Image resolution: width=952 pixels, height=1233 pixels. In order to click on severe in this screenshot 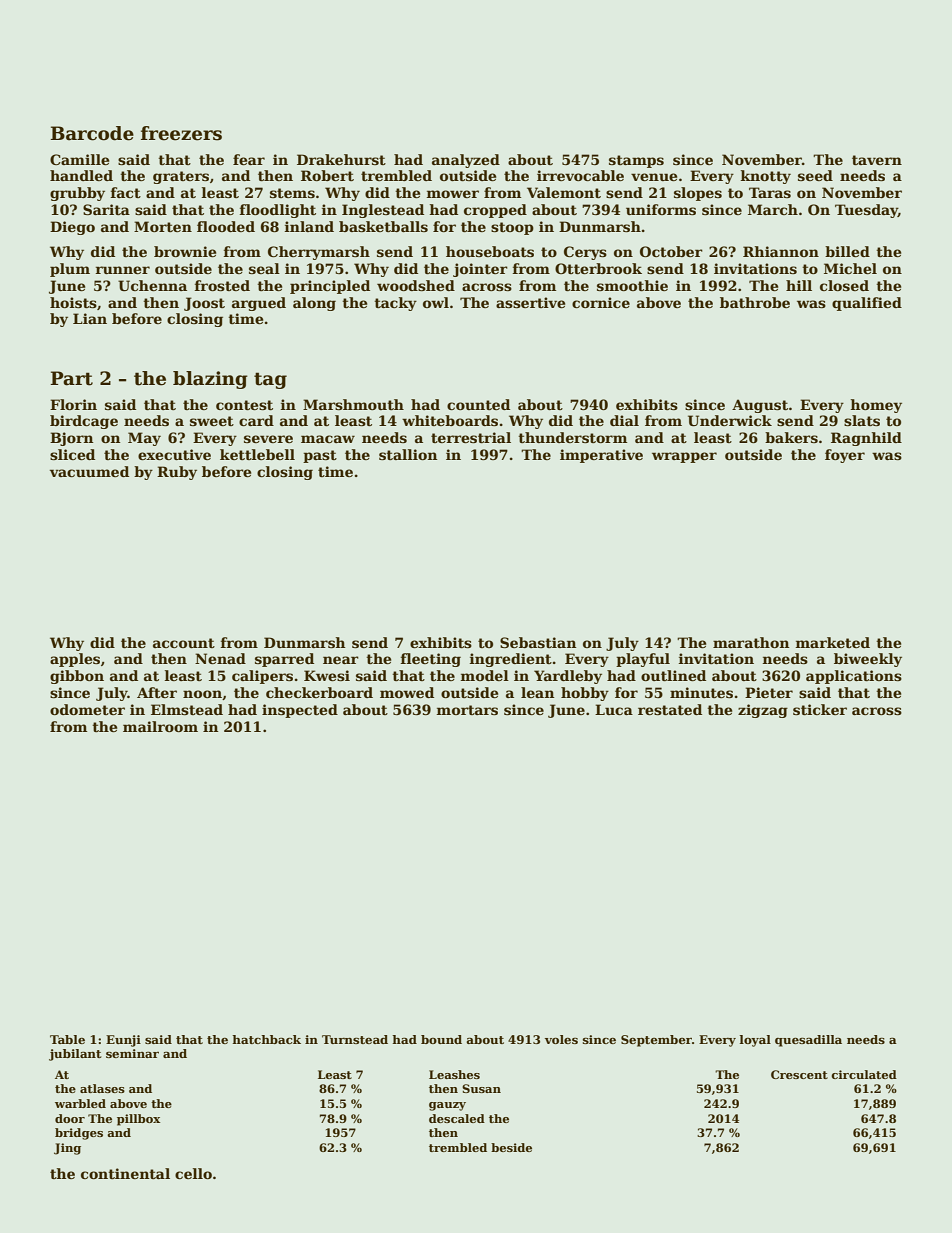, I will do `click(268, 439)`.
